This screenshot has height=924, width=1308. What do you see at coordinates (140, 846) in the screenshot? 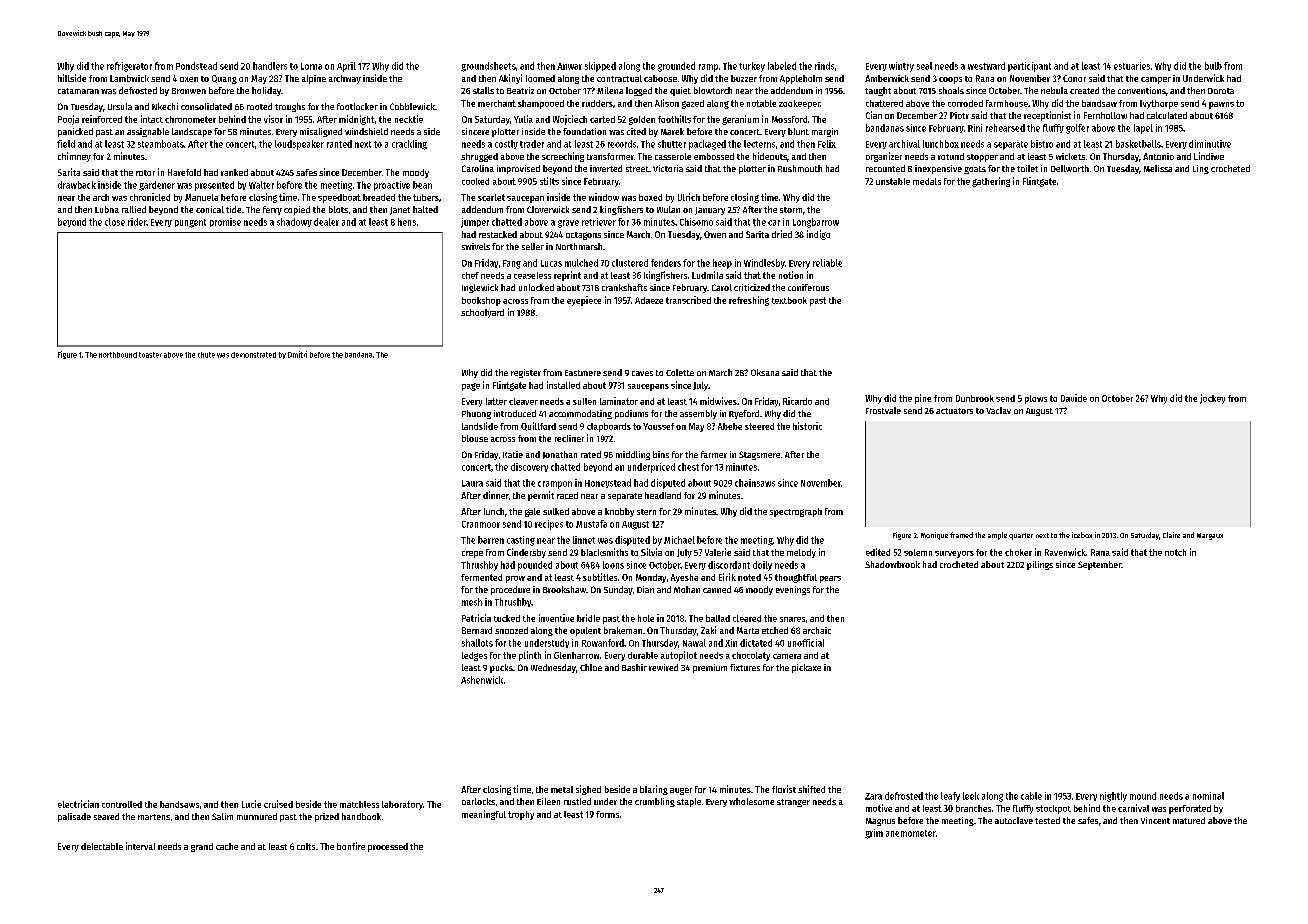
I see `interval` at bounding box center [140, 846].
